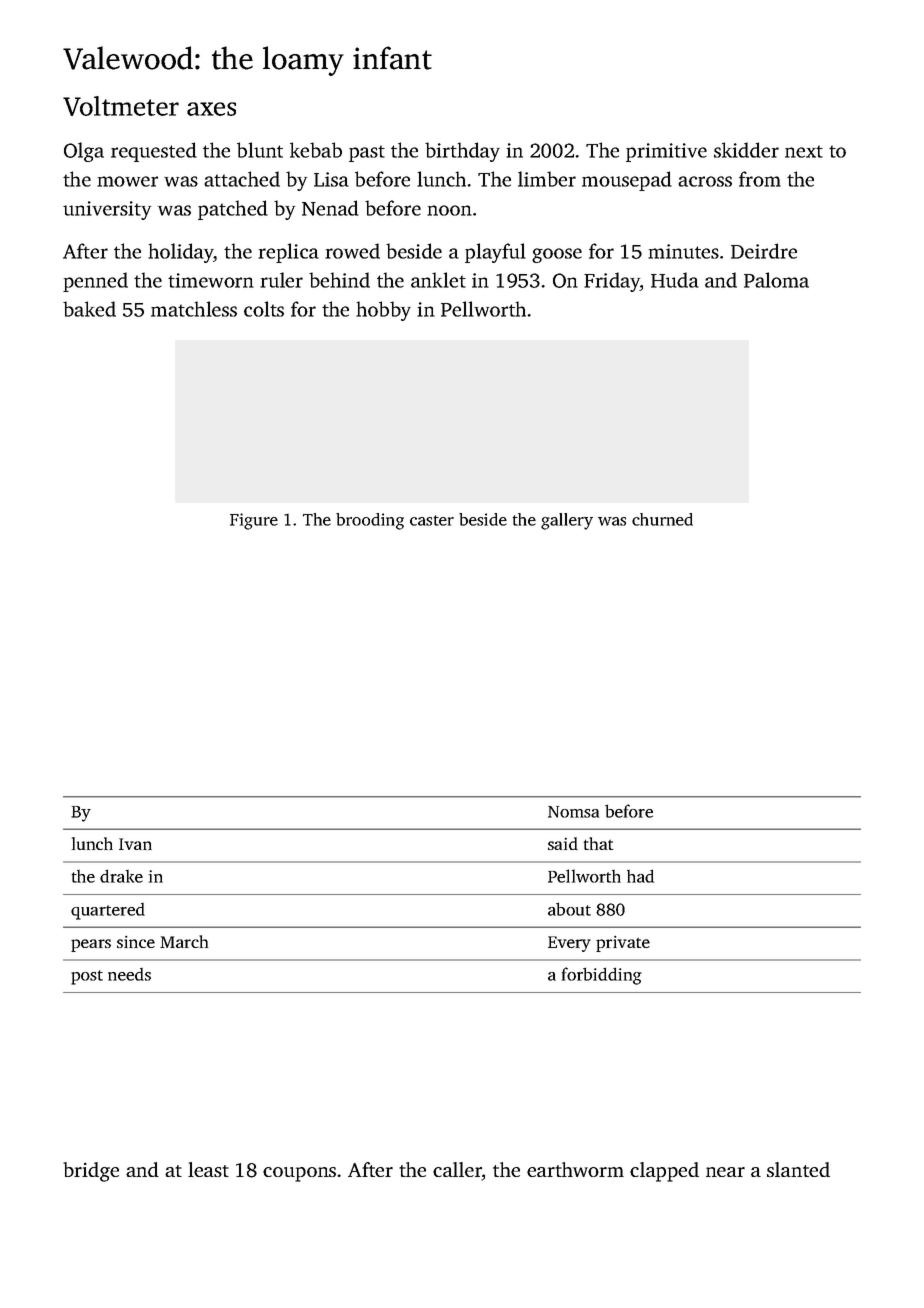 The height and width of the screenshot is (1308, 924). I want to click on churned, so click(662, 519).
